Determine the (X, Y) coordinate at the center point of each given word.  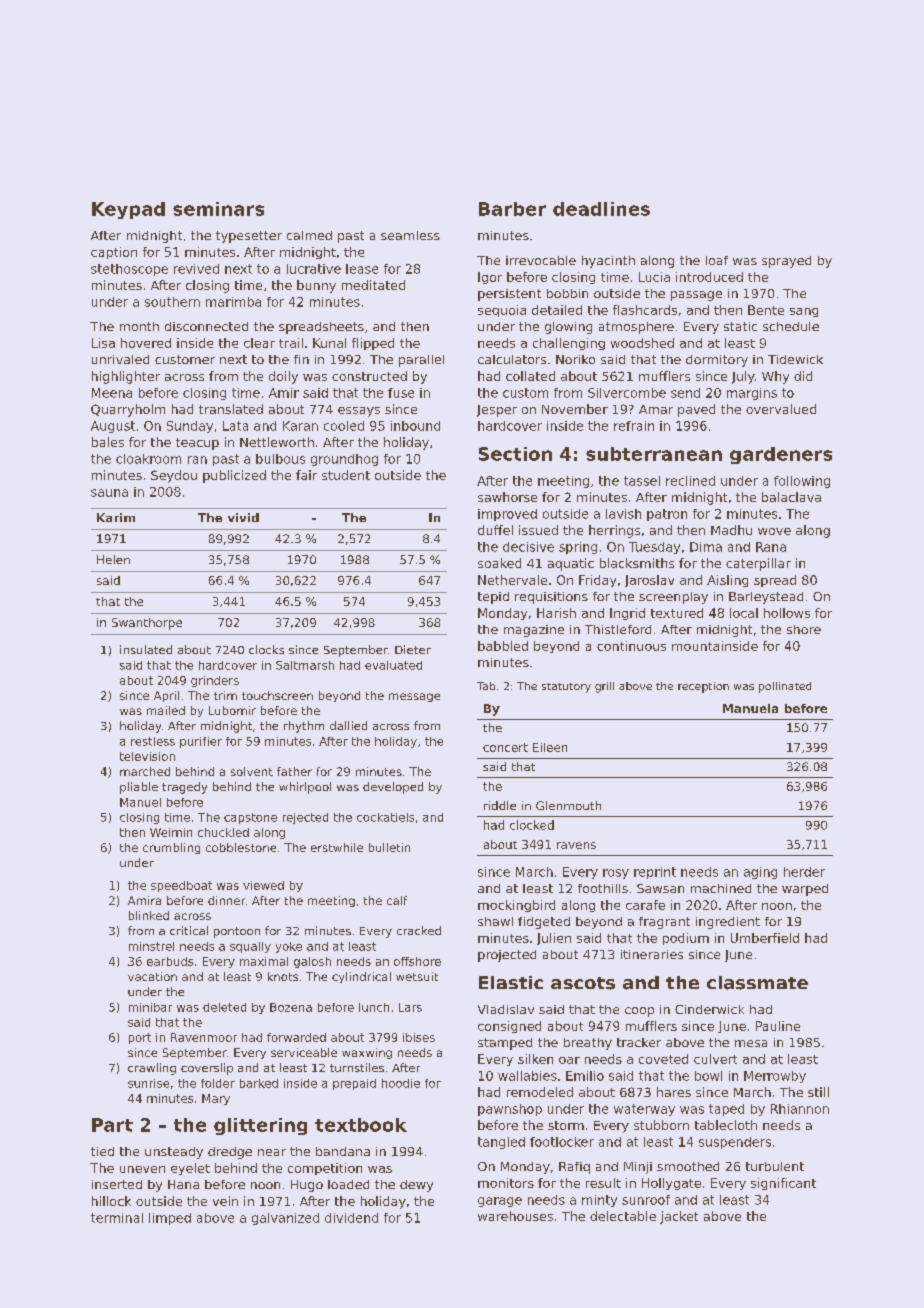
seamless (410, 235)
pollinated (785, 687)
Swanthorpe (147, 624)
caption (114, 253)
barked (259, 1083)
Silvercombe (627, 393)
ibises (419, 1037)
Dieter (413, 649)
